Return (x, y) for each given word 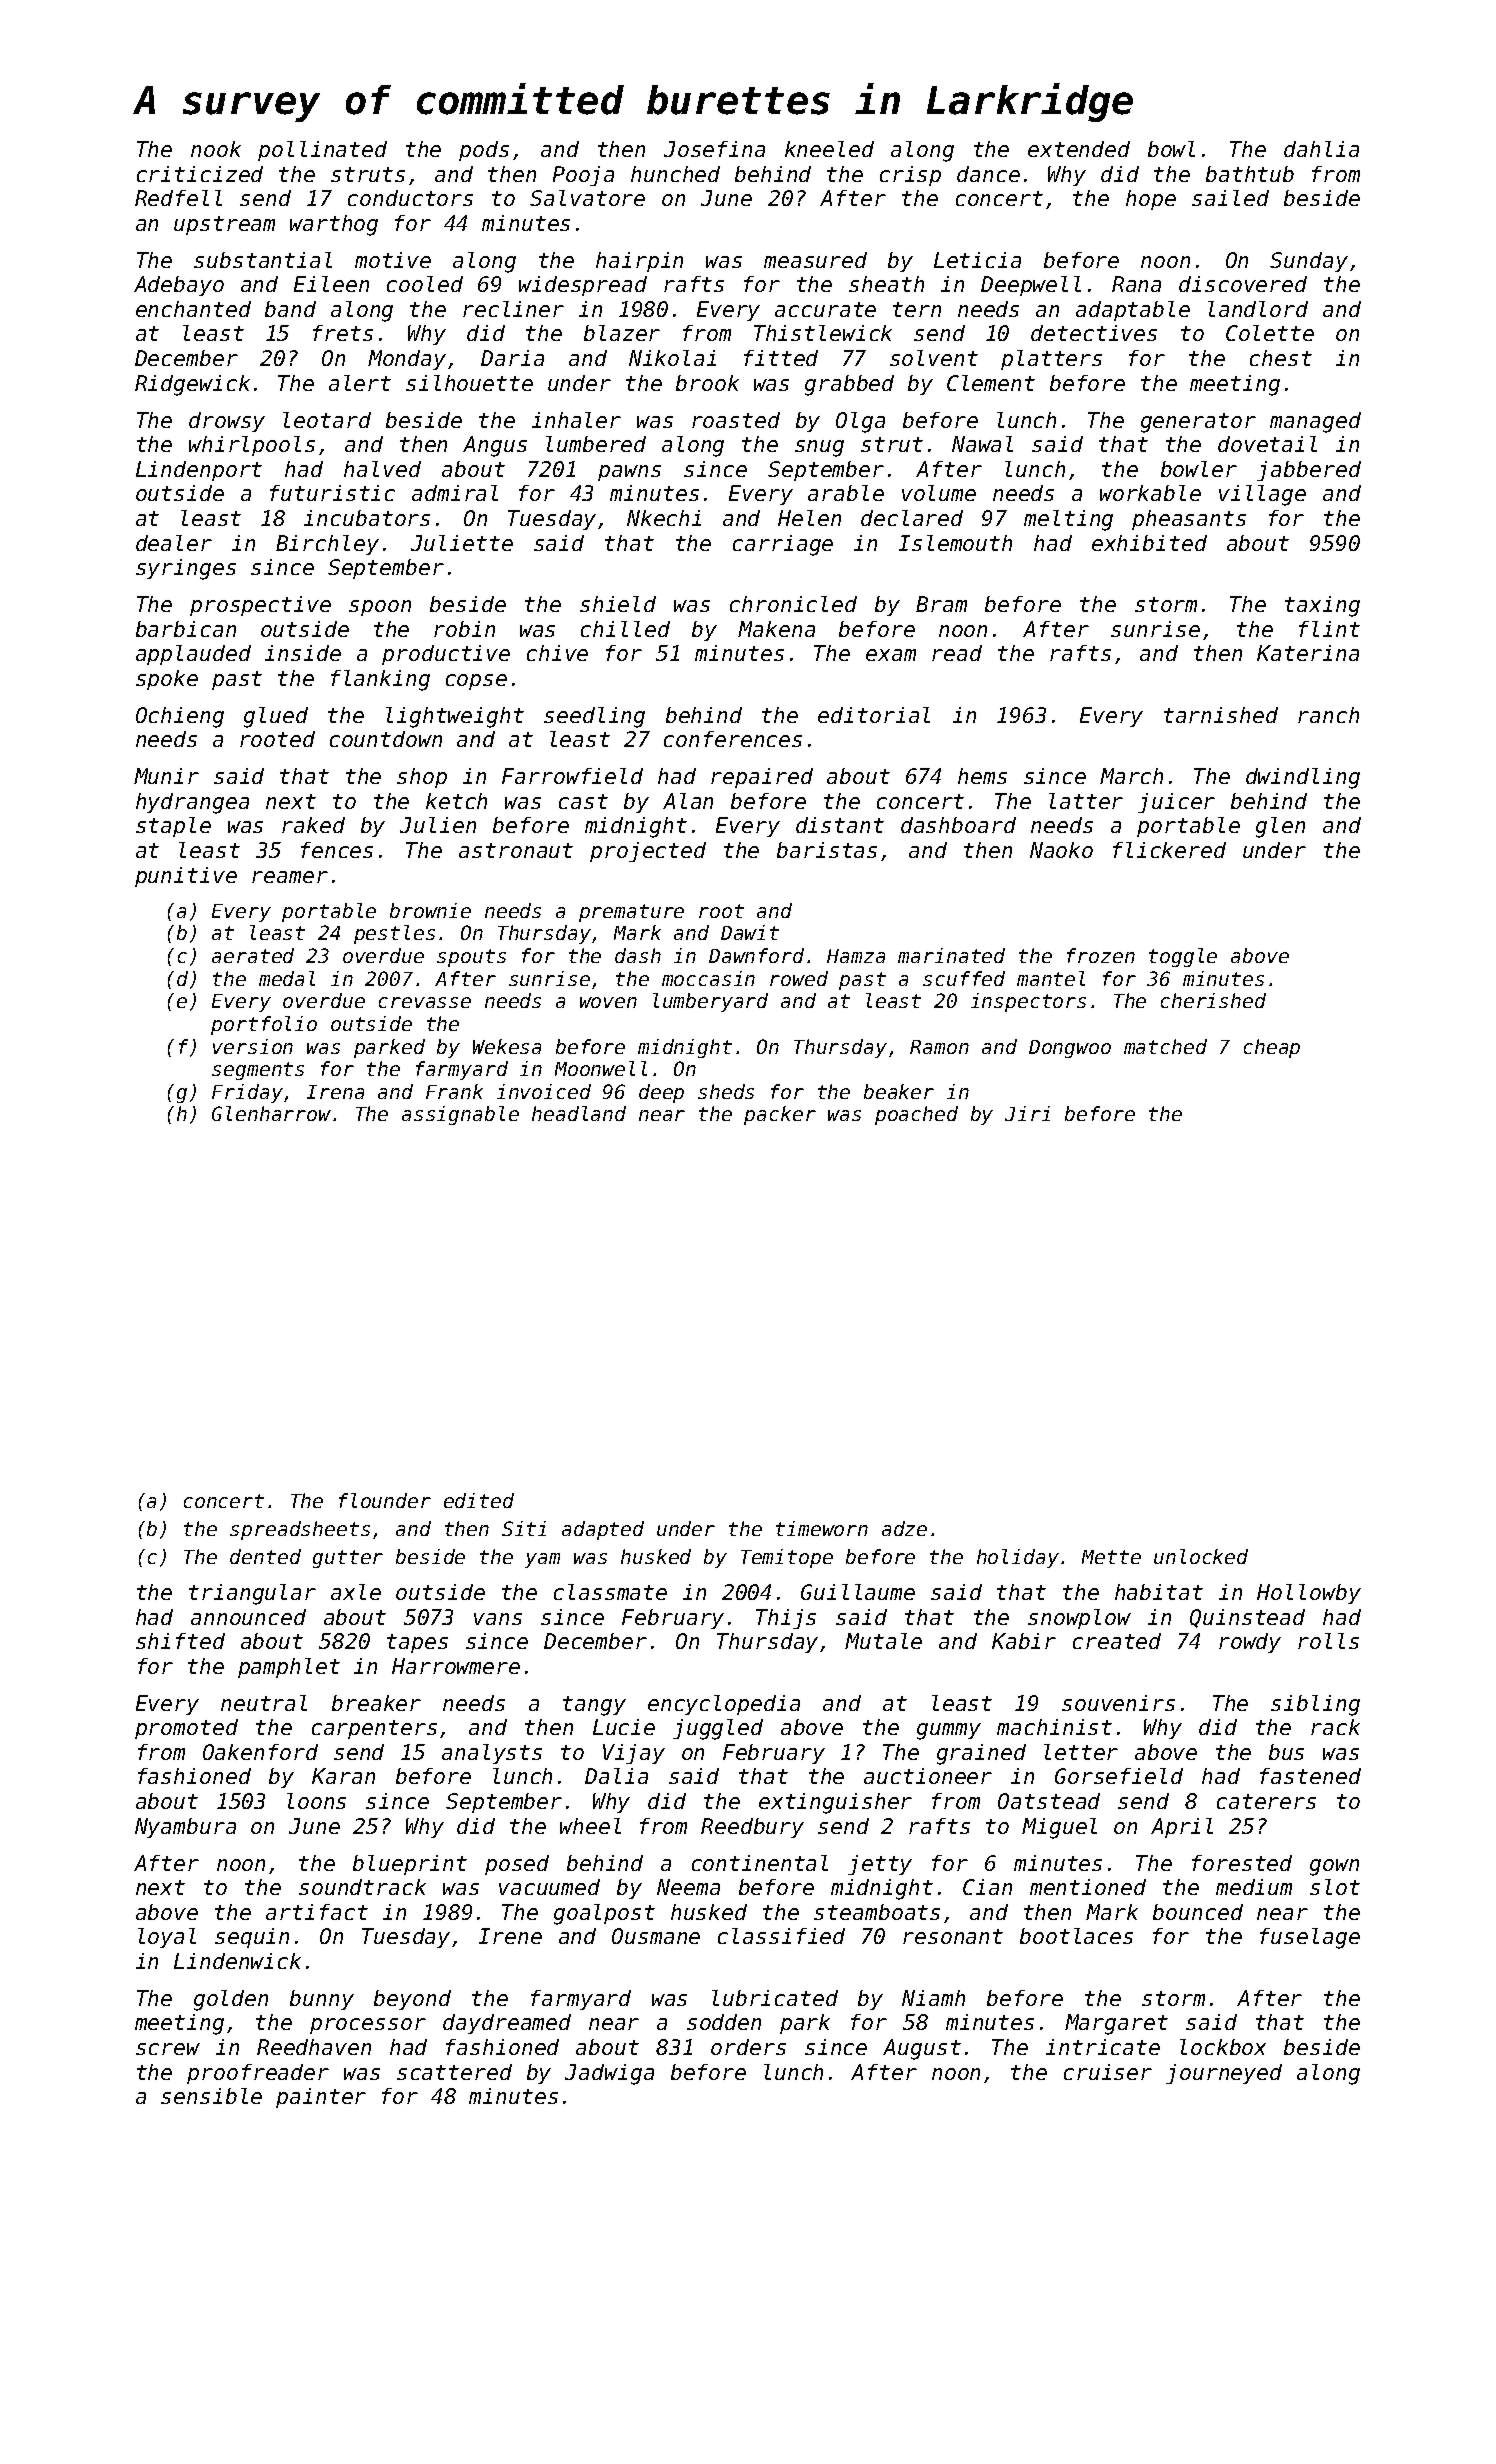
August (922, 2049)
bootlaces (1076, 1936)
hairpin (639, 262)
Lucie (624, 1727)
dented (265, 1556)
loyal (167, 1938)
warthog (334, 225)
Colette (1270, 333)
